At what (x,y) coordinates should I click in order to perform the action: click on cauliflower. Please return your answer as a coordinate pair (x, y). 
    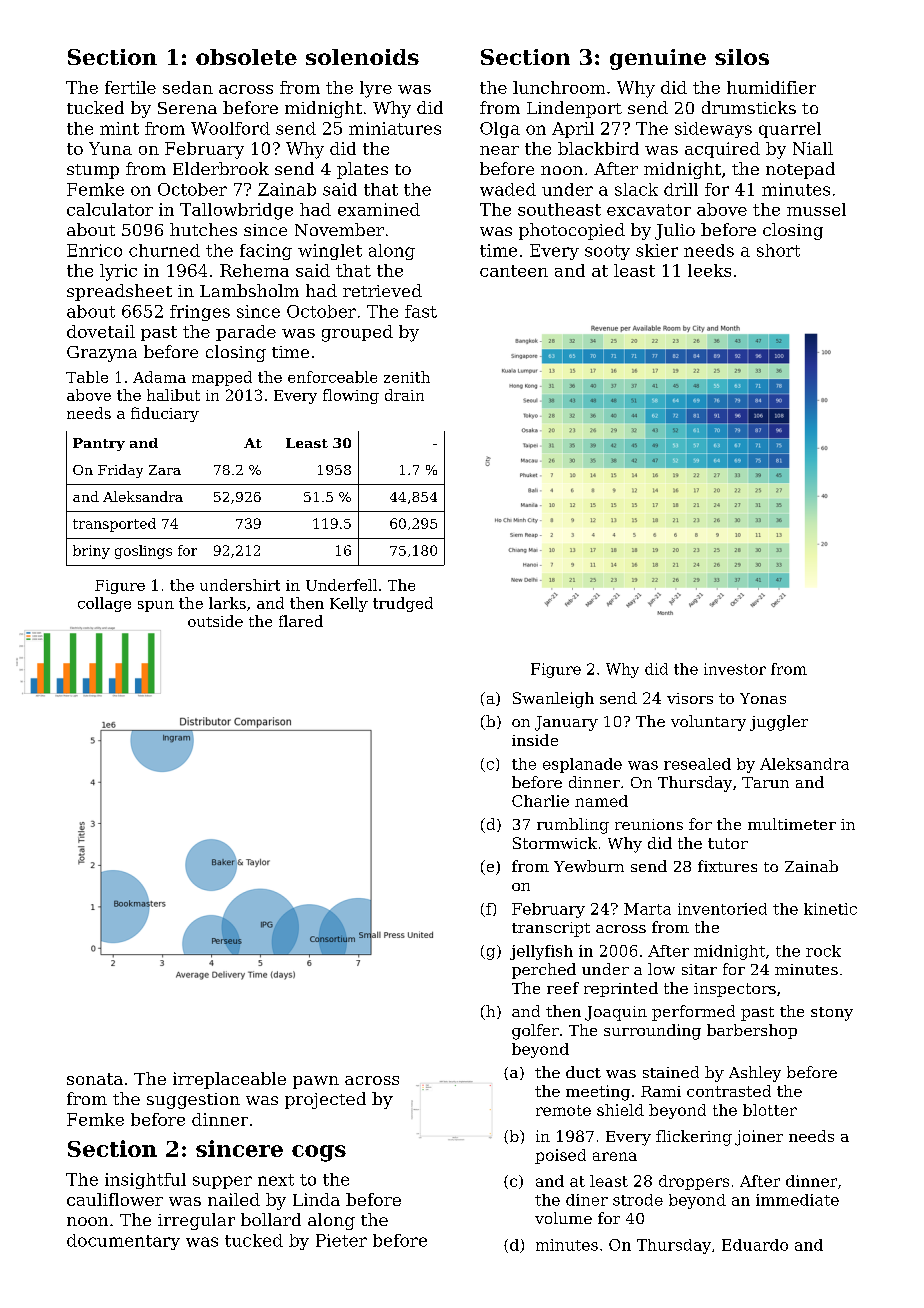
    Looking at the image, I should click on (115, 1199).
